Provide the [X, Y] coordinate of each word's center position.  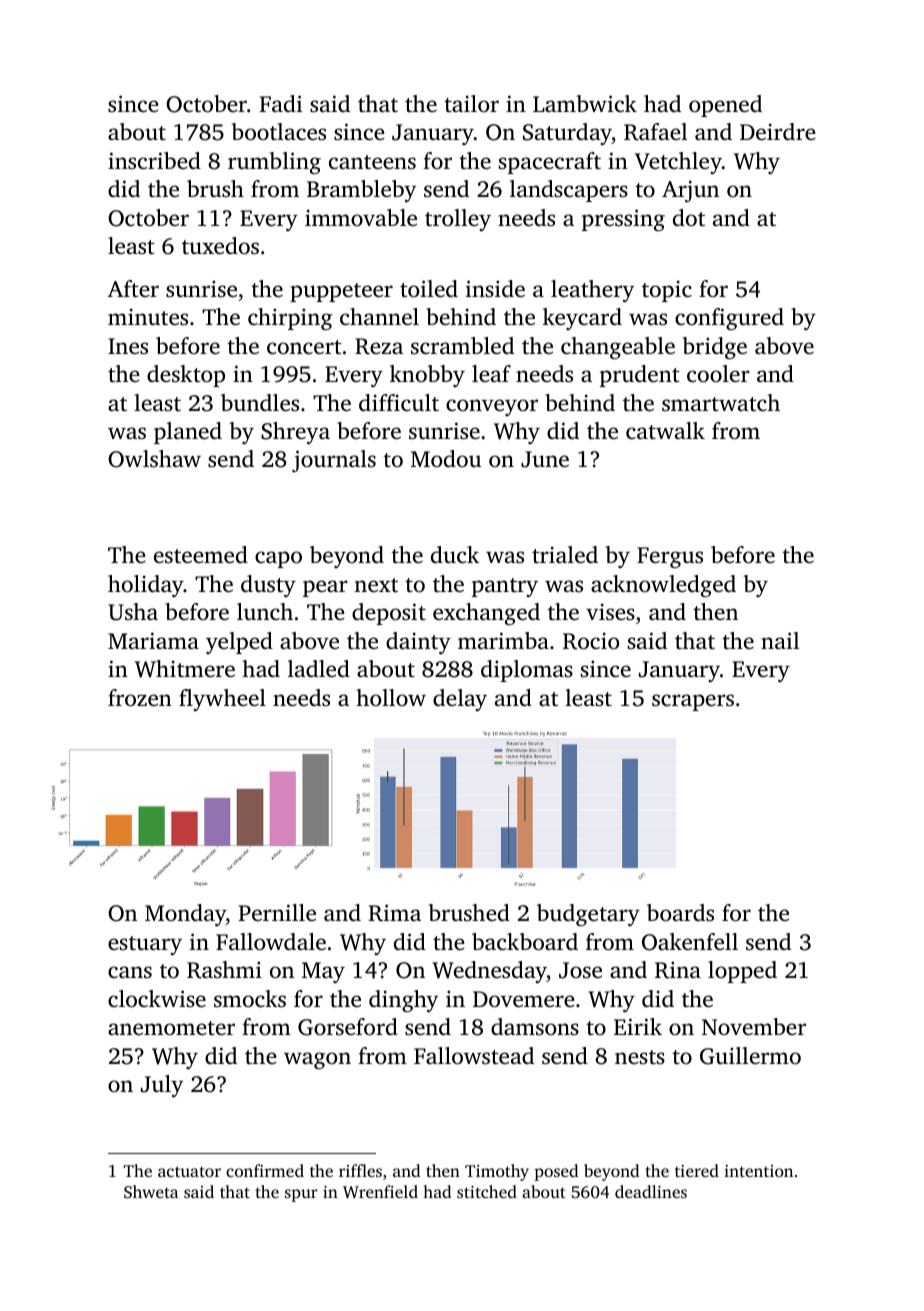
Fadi [281, 103]
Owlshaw [154, 459]
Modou [446, 458]
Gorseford [348, 1027]
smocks [250, 999]
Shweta [151, 1192]
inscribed [154, 160]
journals [334, 461]
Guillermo [750, 1056]
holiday [146, 586]
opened [725, 106]
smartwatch [721, 403]
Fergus [670, 558]
